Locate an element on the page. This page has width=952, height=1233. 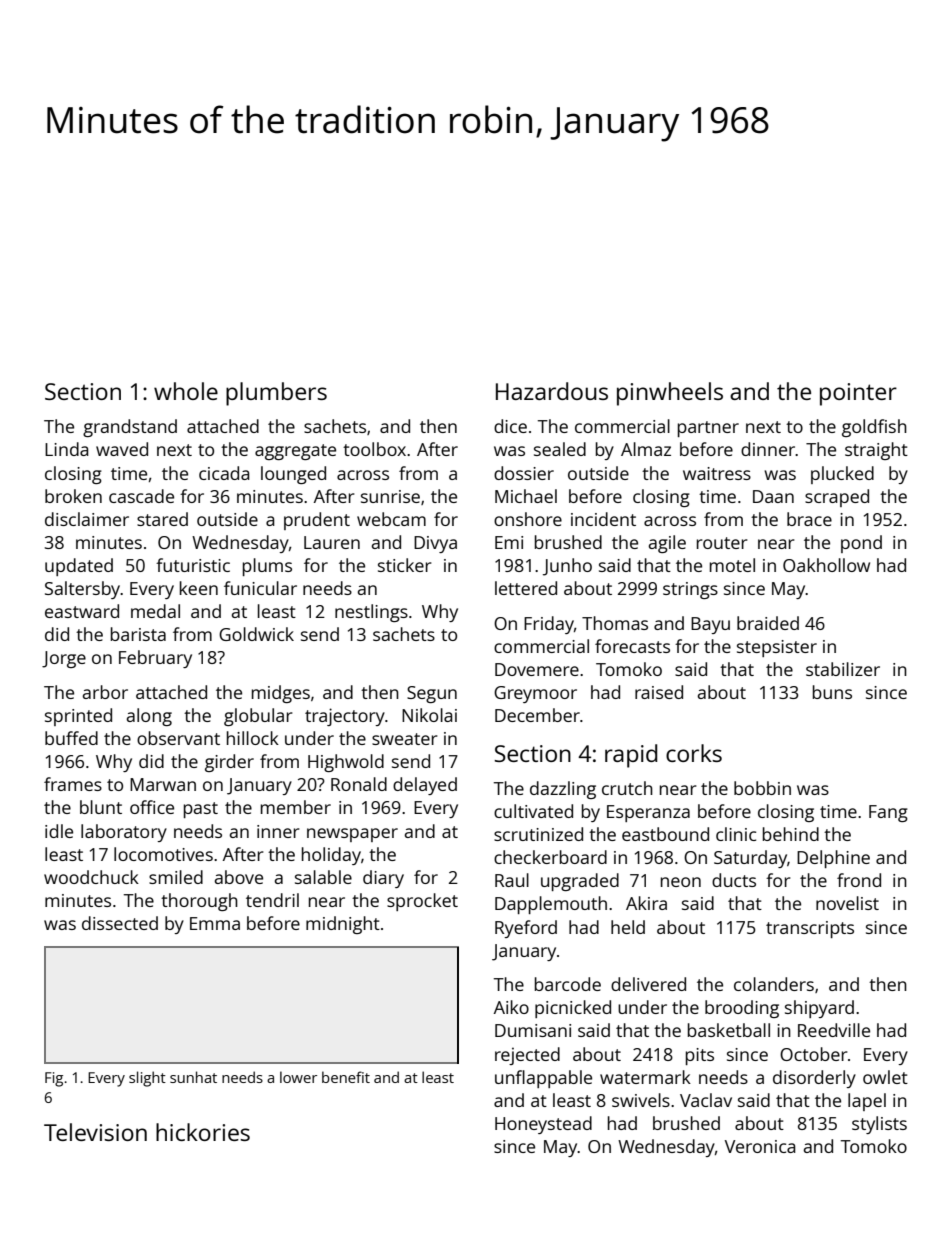
sunrise is located at coordinates (390, 496).
